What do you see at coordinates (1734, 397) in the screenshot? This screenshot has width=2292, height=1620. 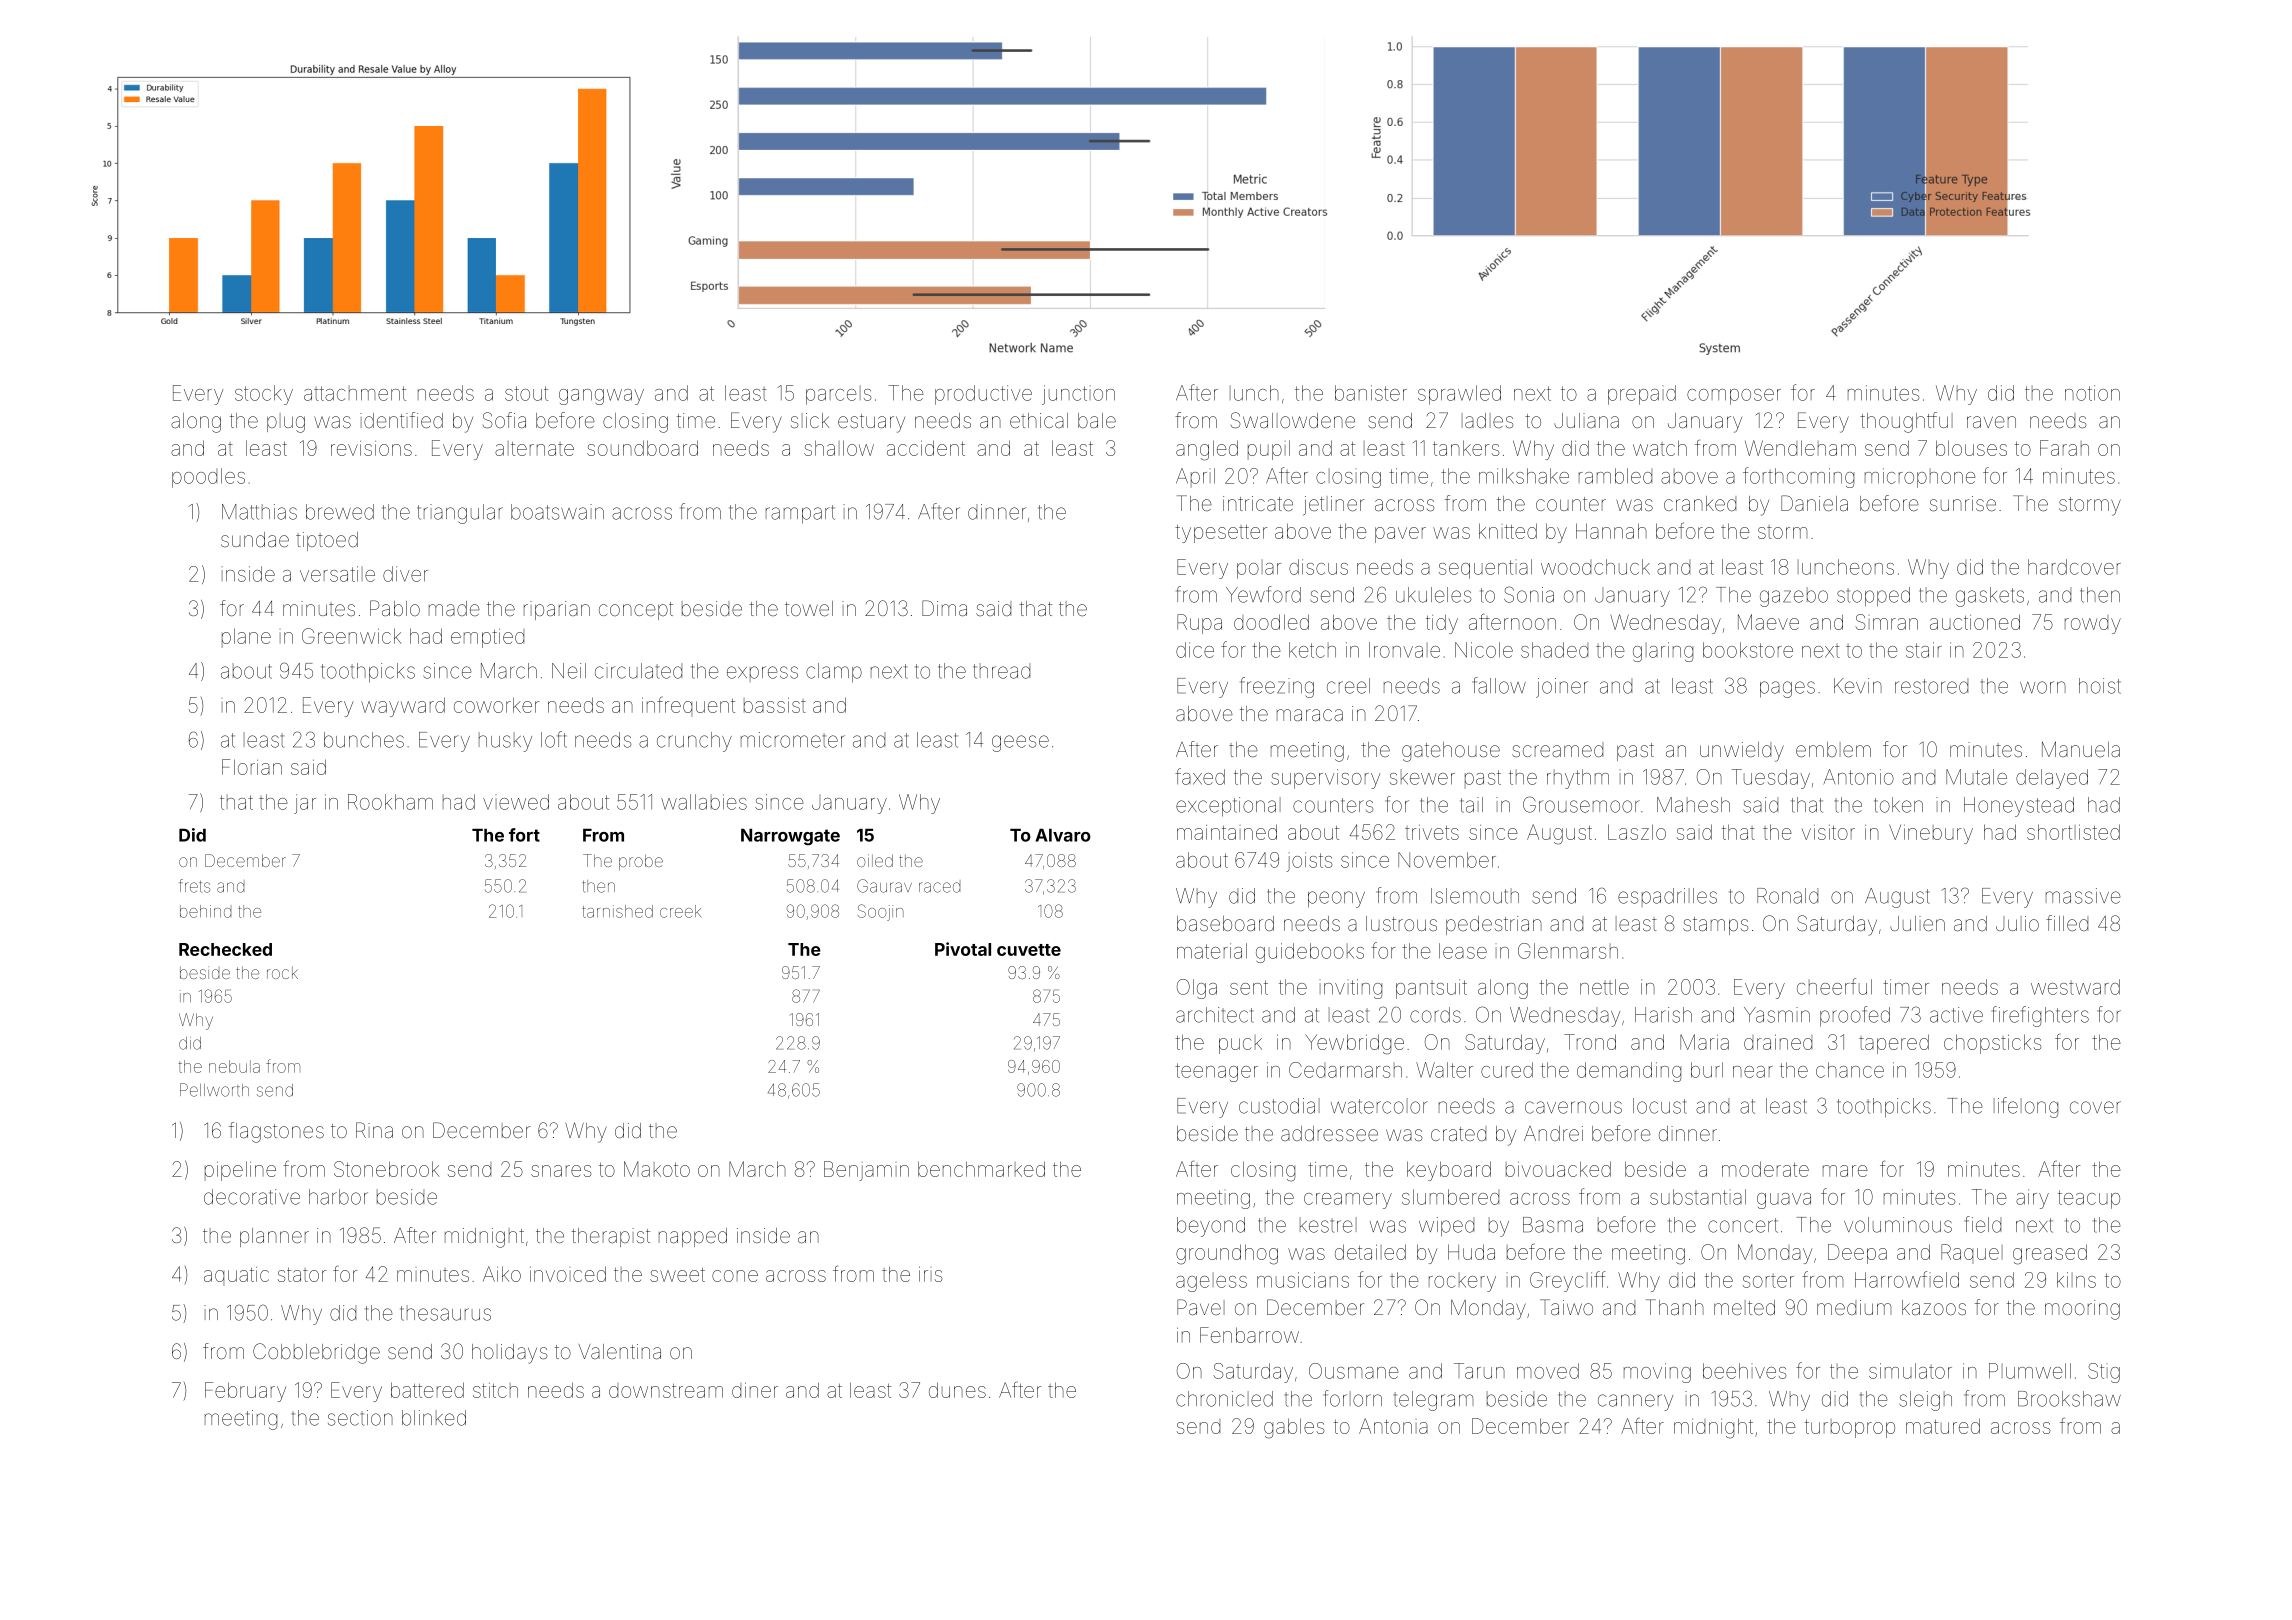 I see `composer` at bounding box center [1734, 397].
